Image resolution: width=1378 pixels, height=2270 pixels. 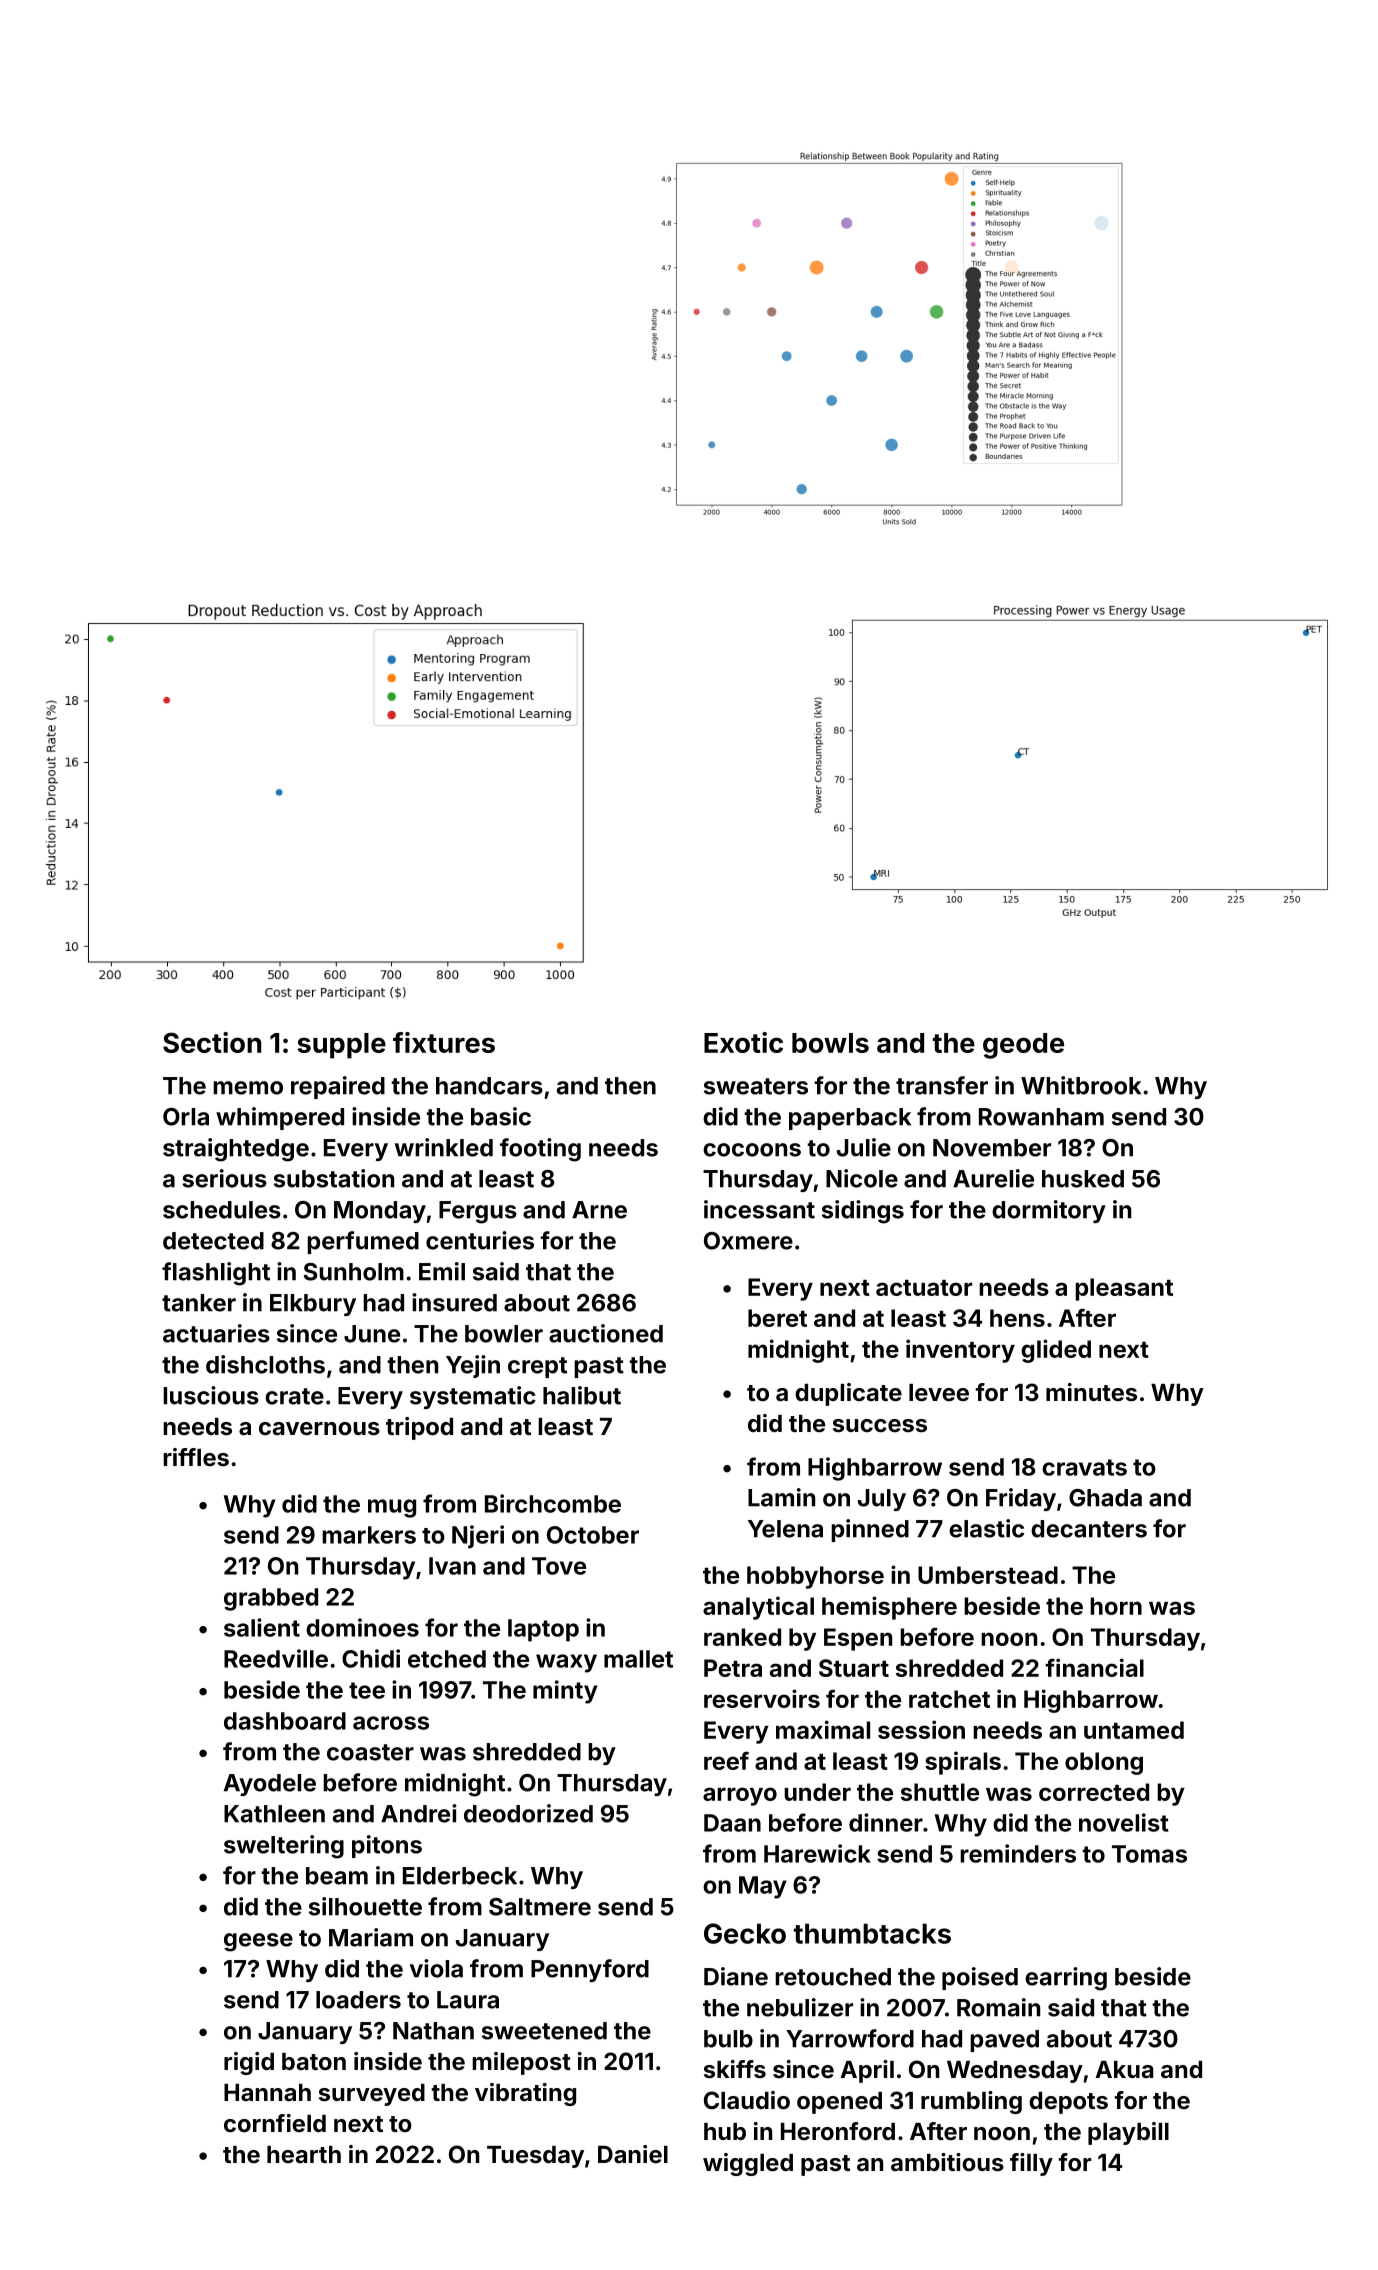 I want to click on analytical, so click(x=758, y=1608).
